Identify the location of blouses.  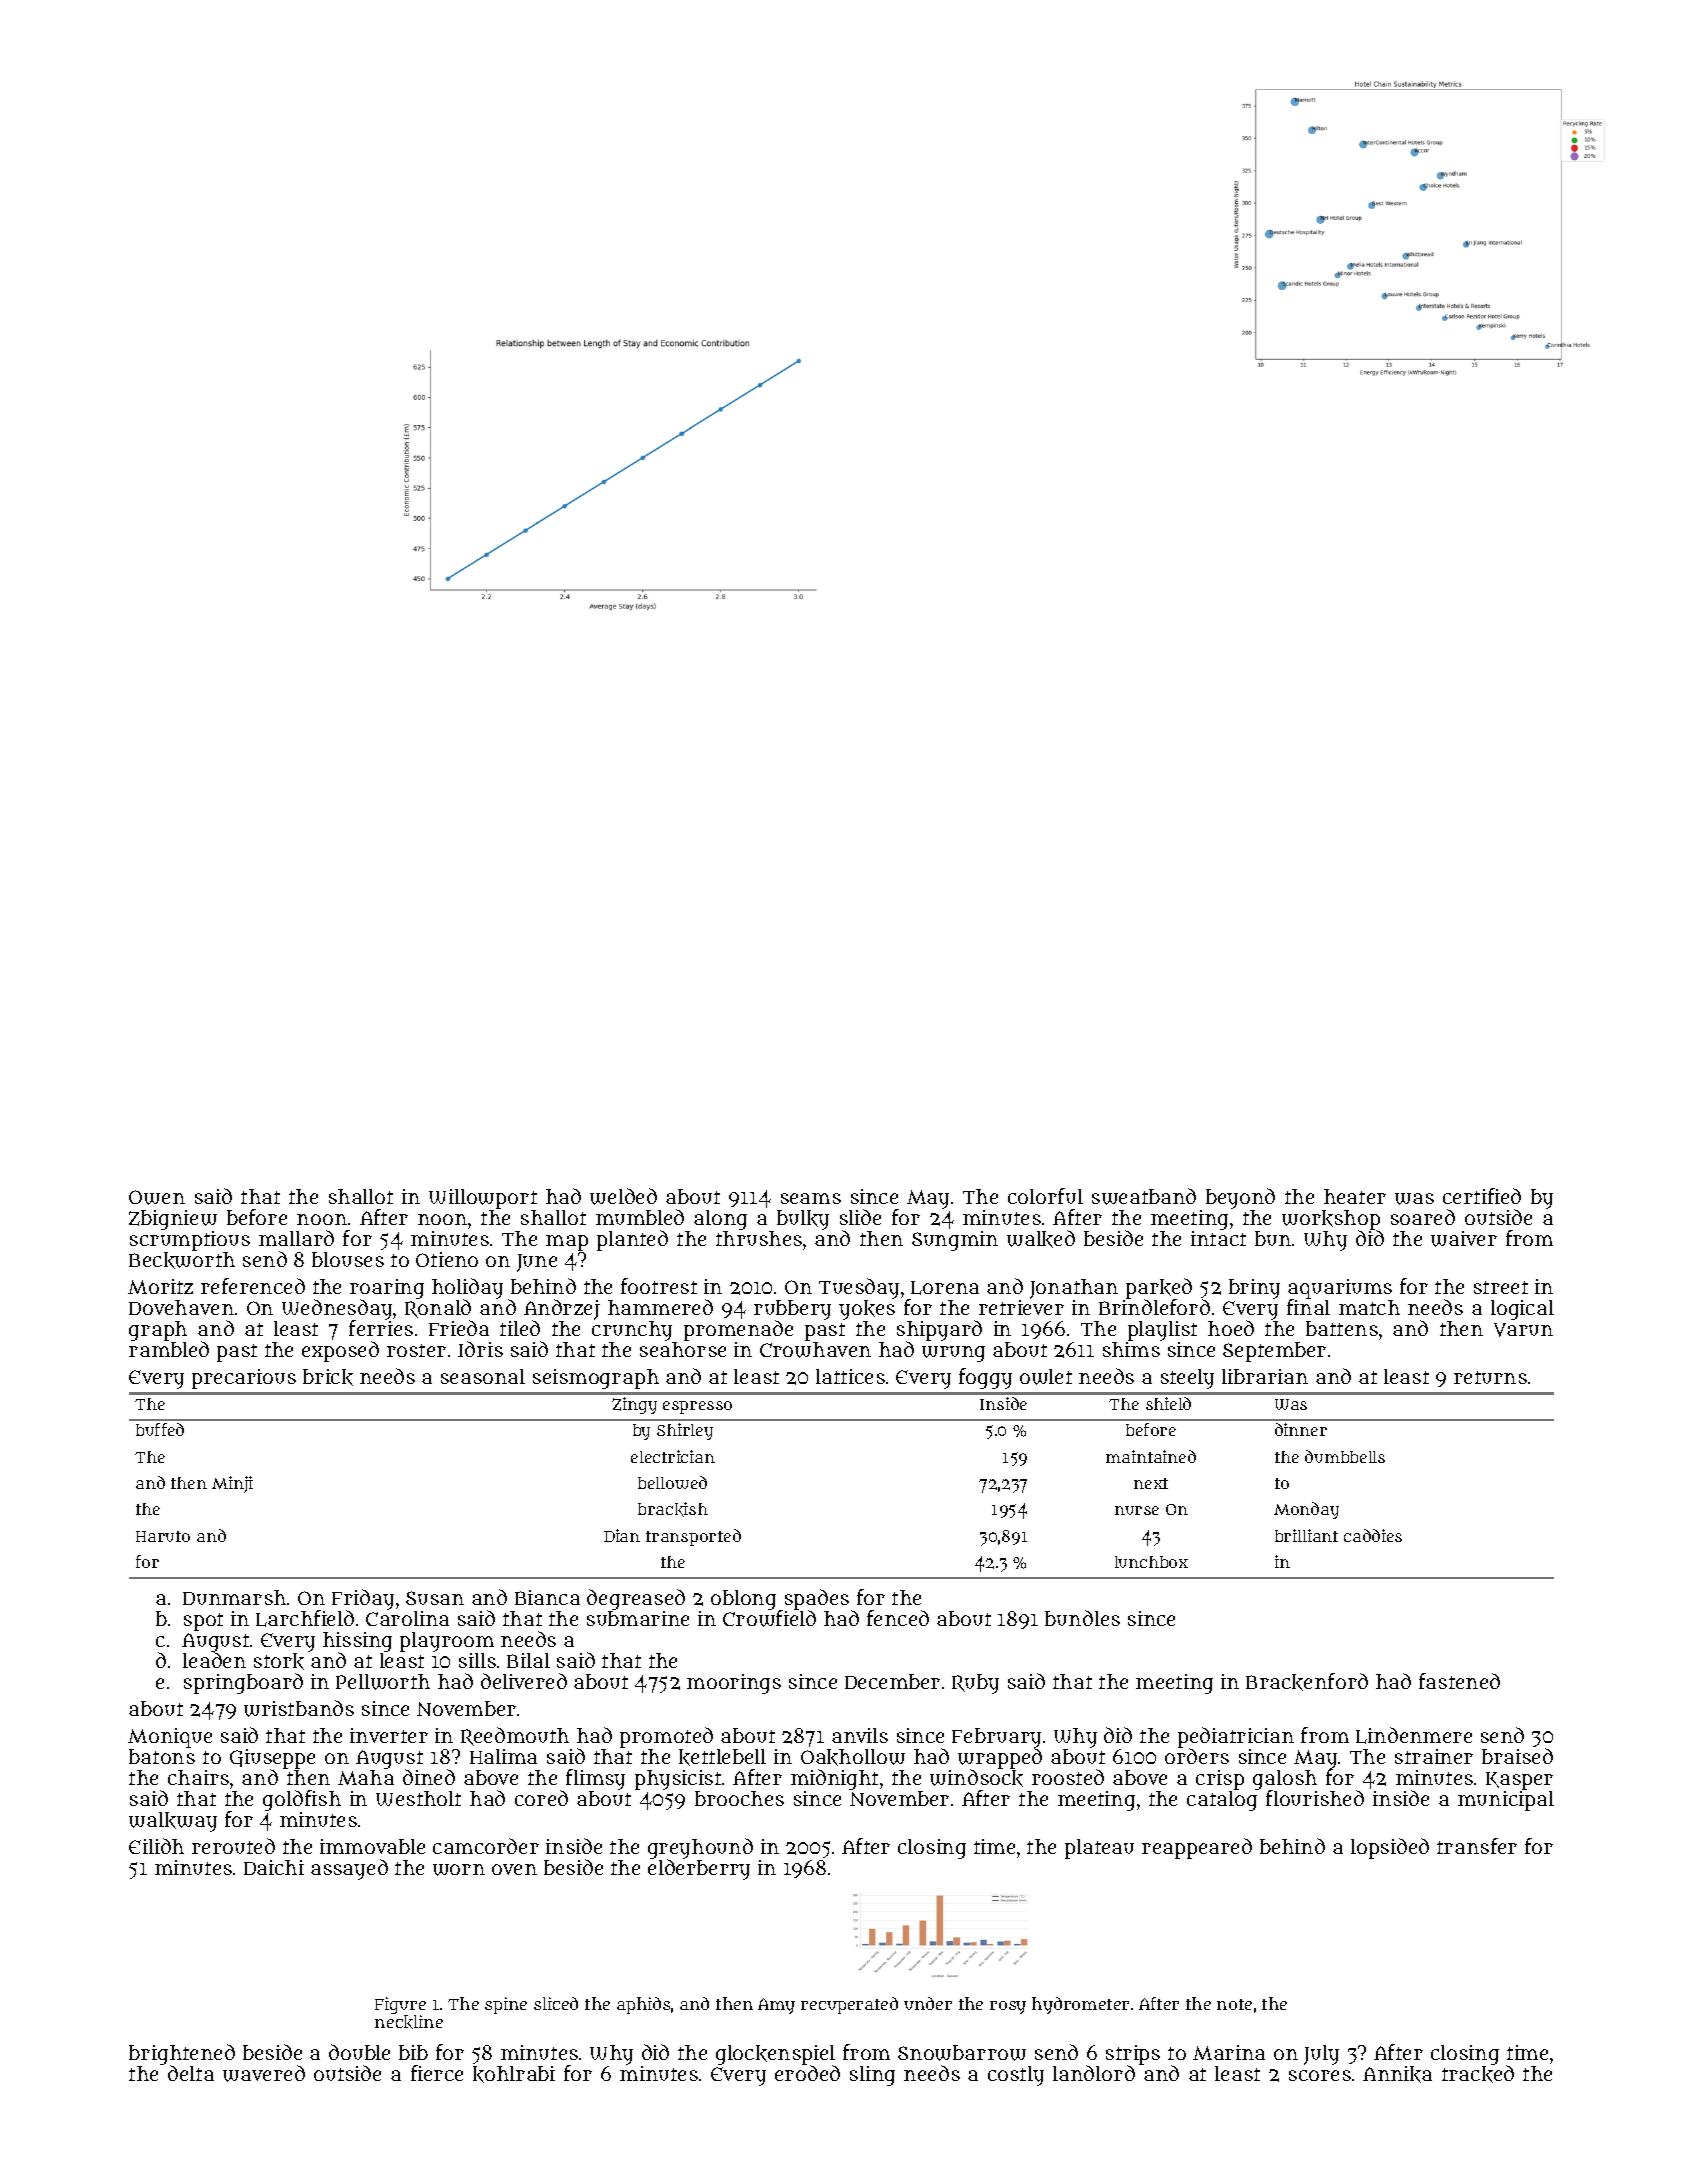
(348, 1259).
